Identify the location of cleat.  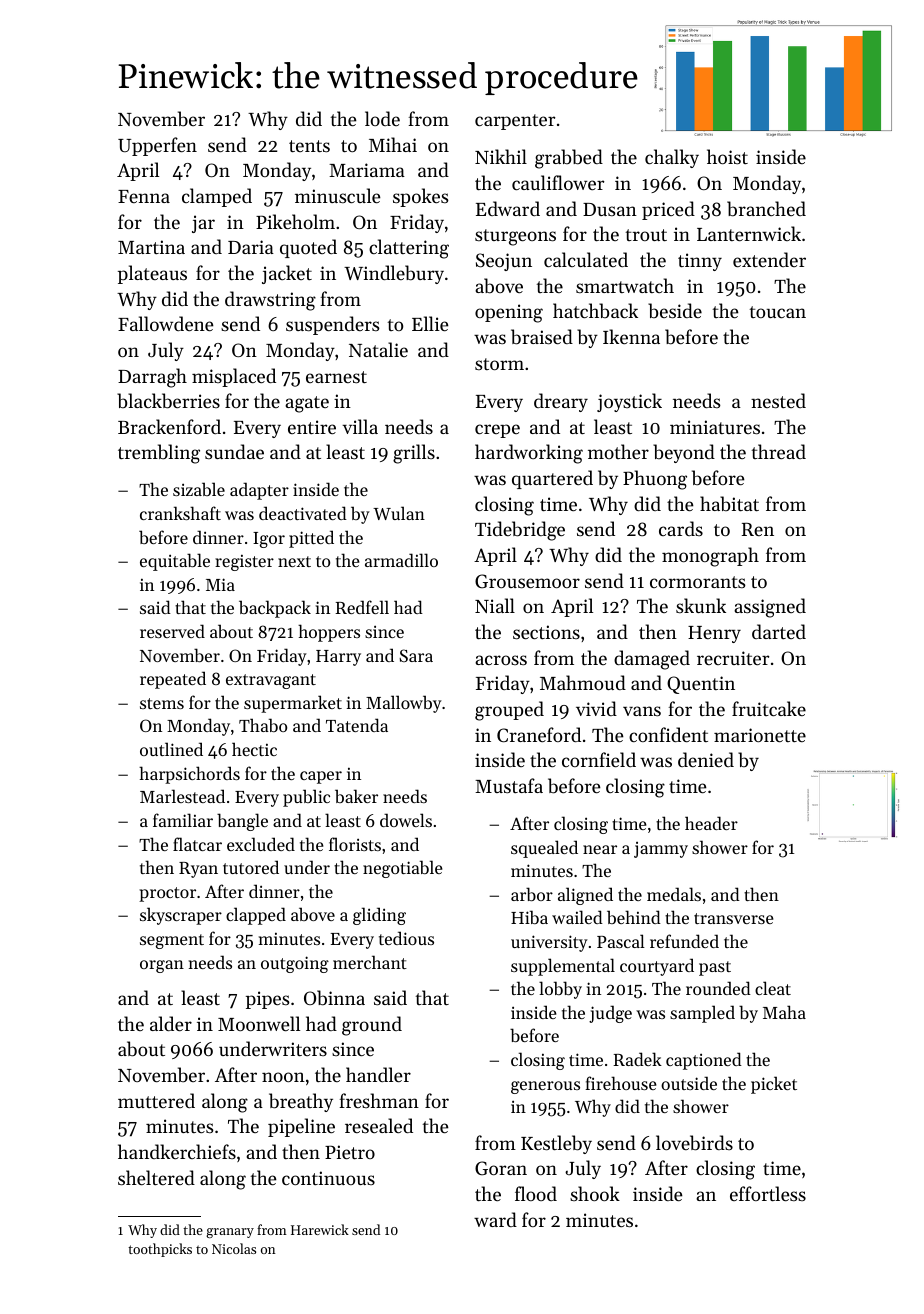
(773, 988).
